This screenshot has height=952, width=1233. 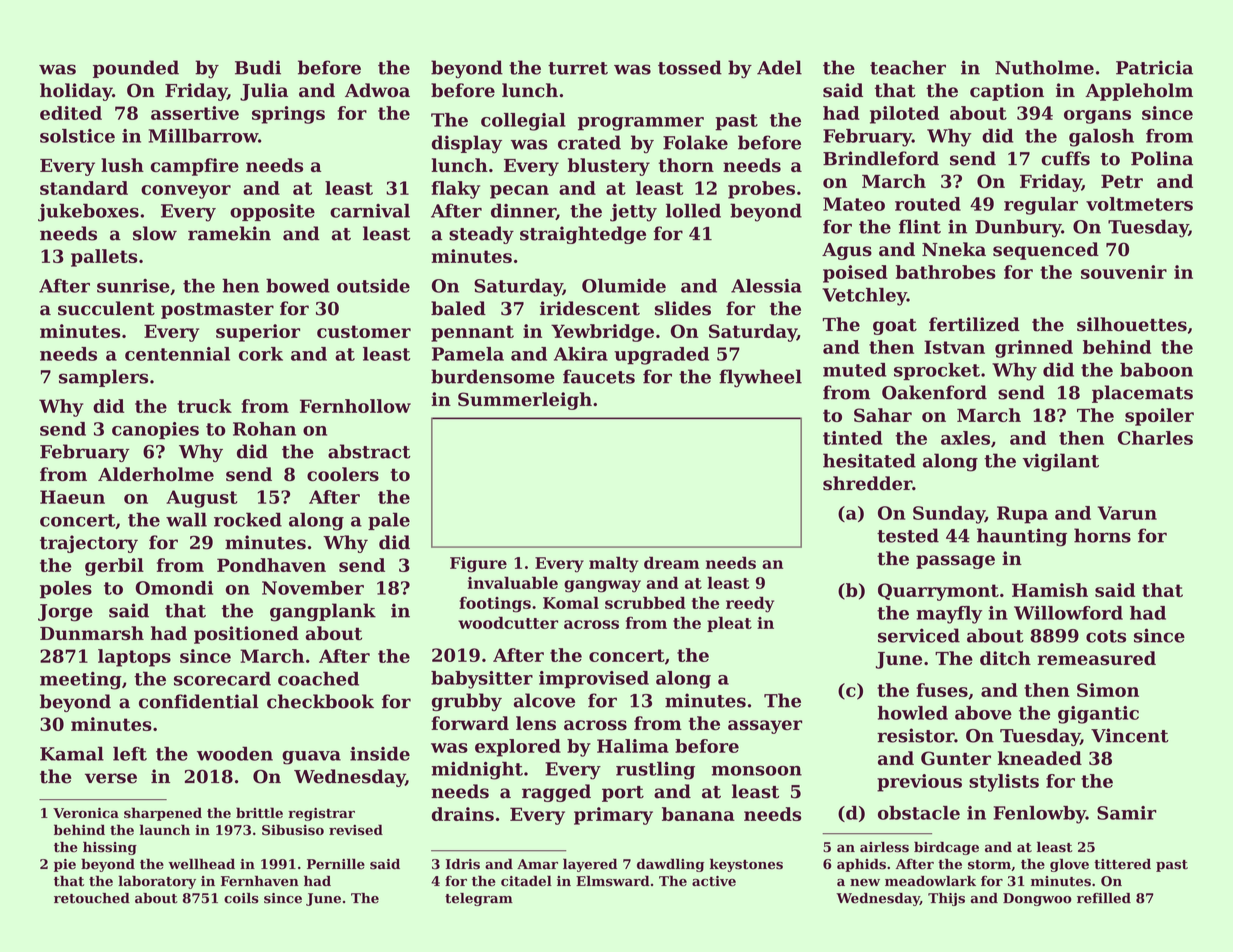 I want to click on Yewbridge, so click(x=602, y=333).
